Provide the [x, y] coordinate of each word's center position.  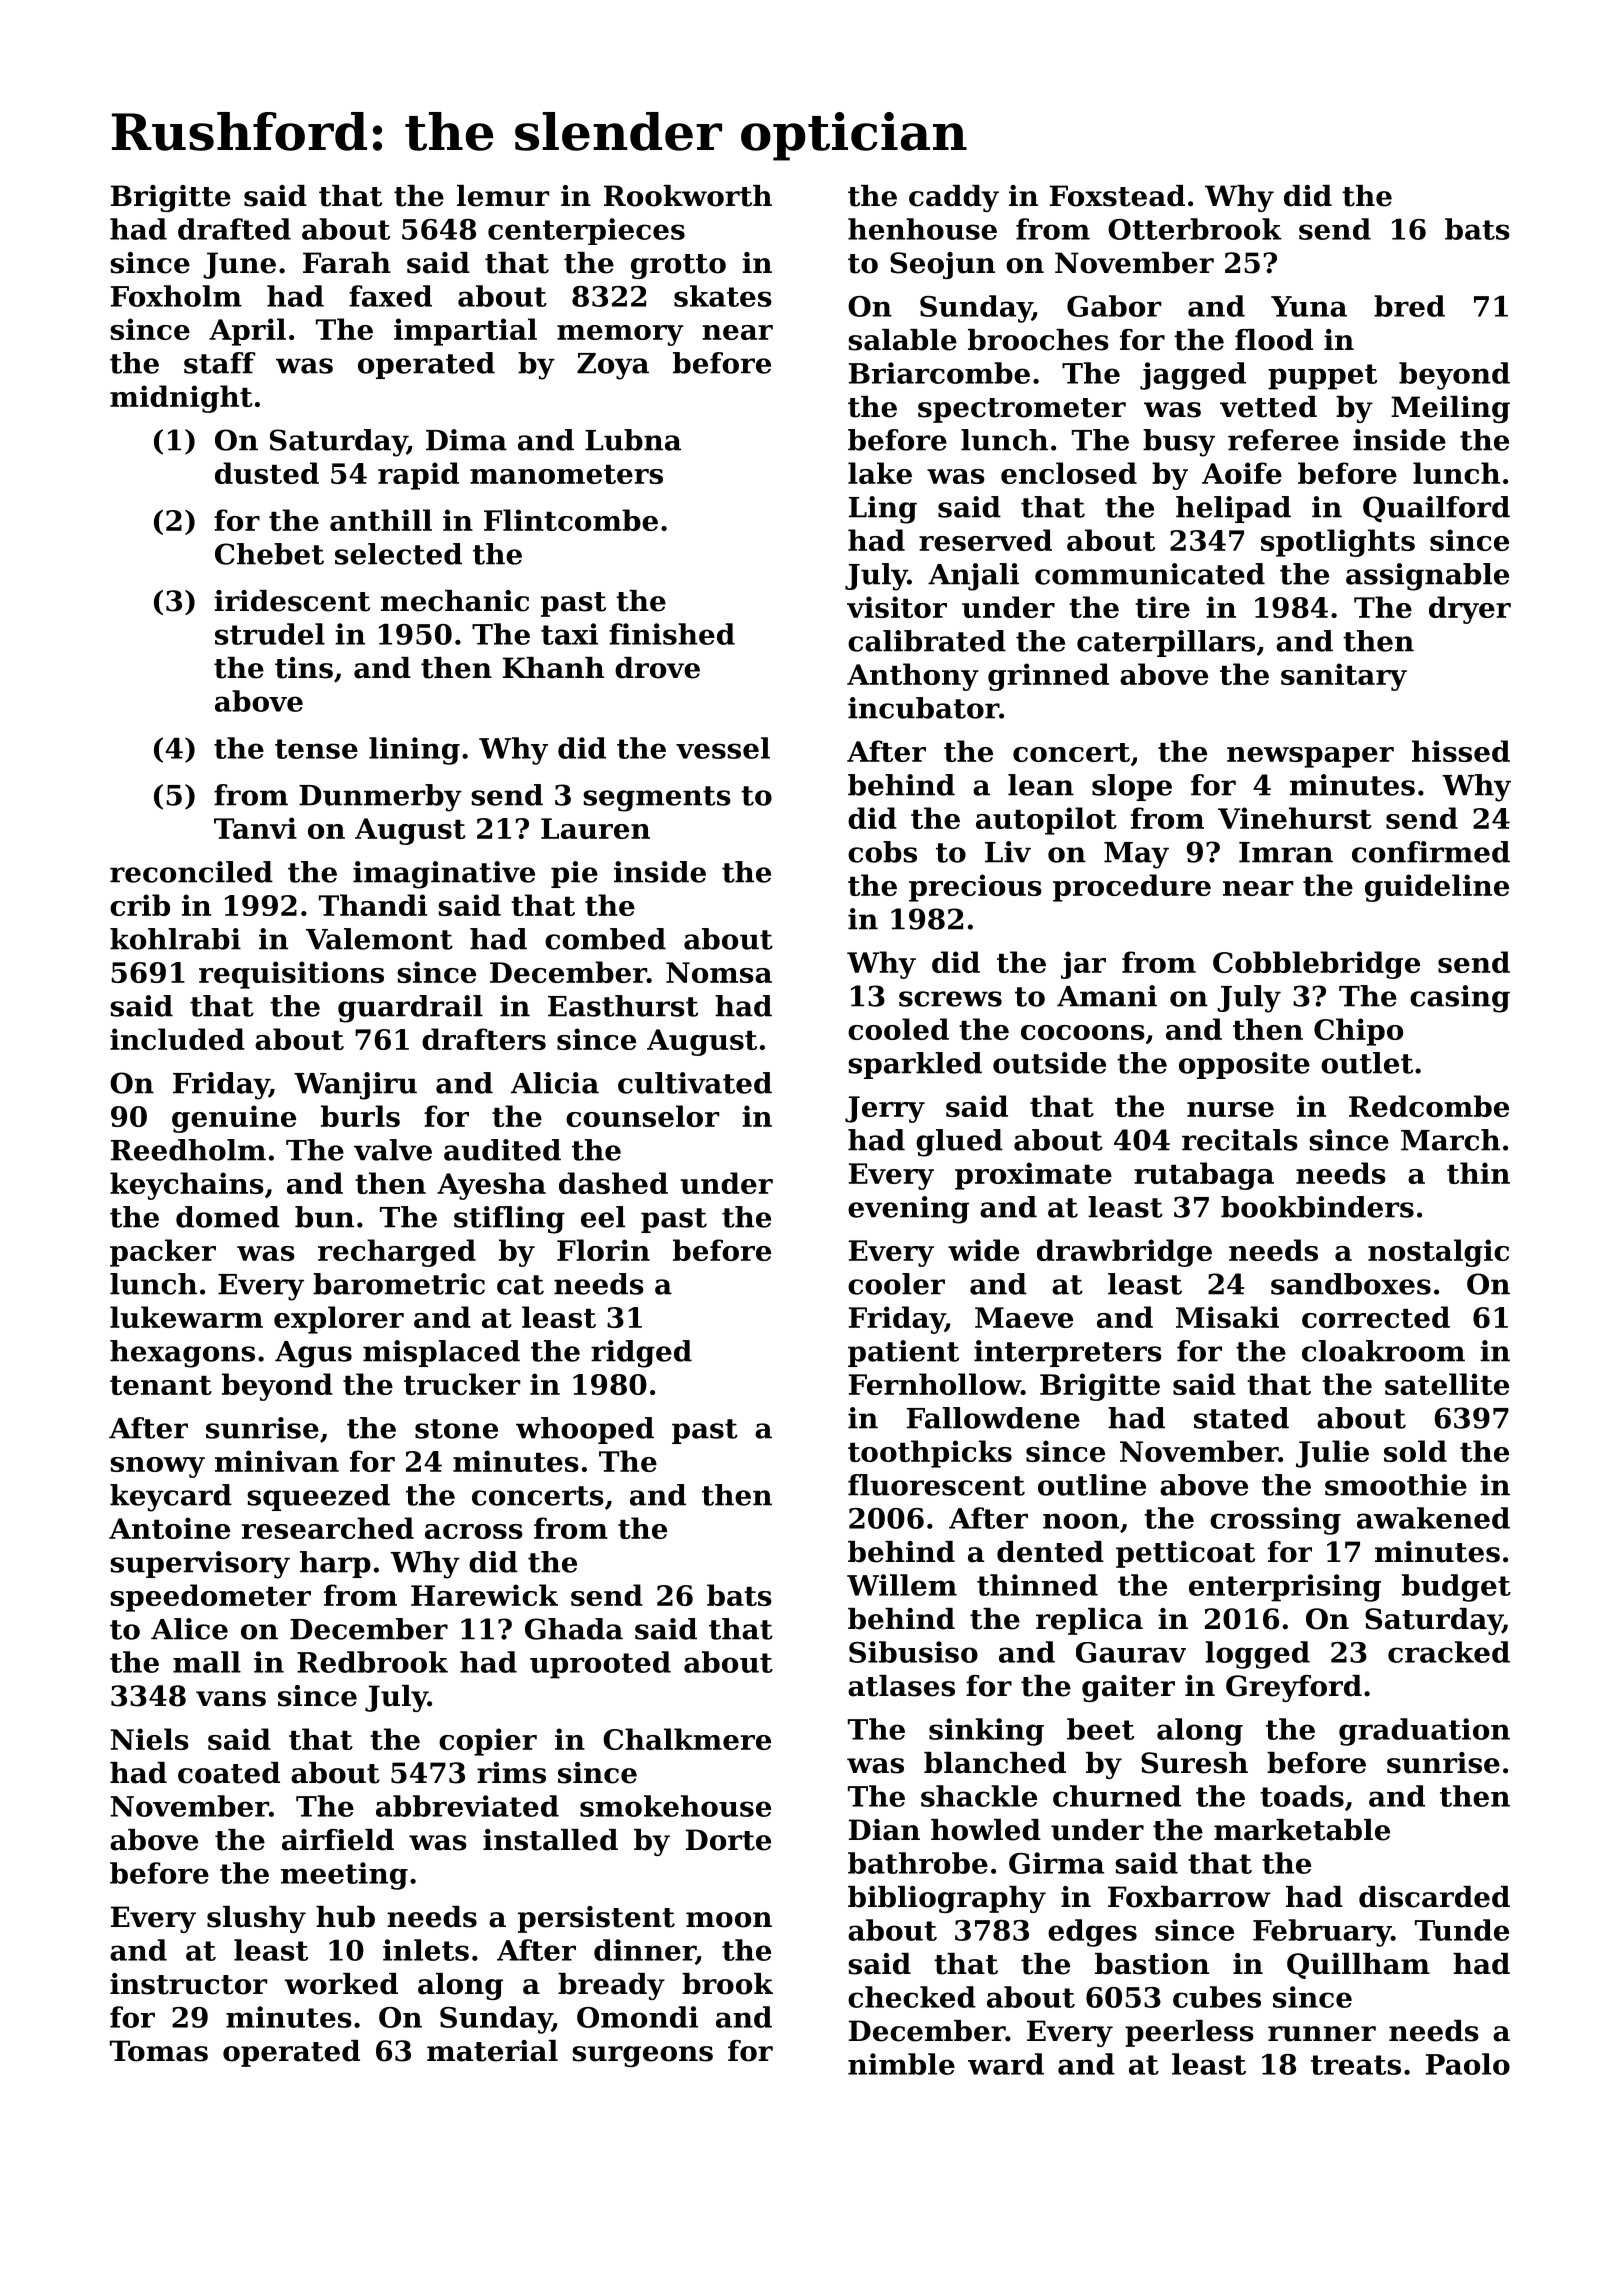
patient [903, 1353]
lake [880, 473]
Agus [313, 1354]
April [247, 332]
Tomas [159, 2051]
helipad [1233, 509]
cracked [1449, 1652]
